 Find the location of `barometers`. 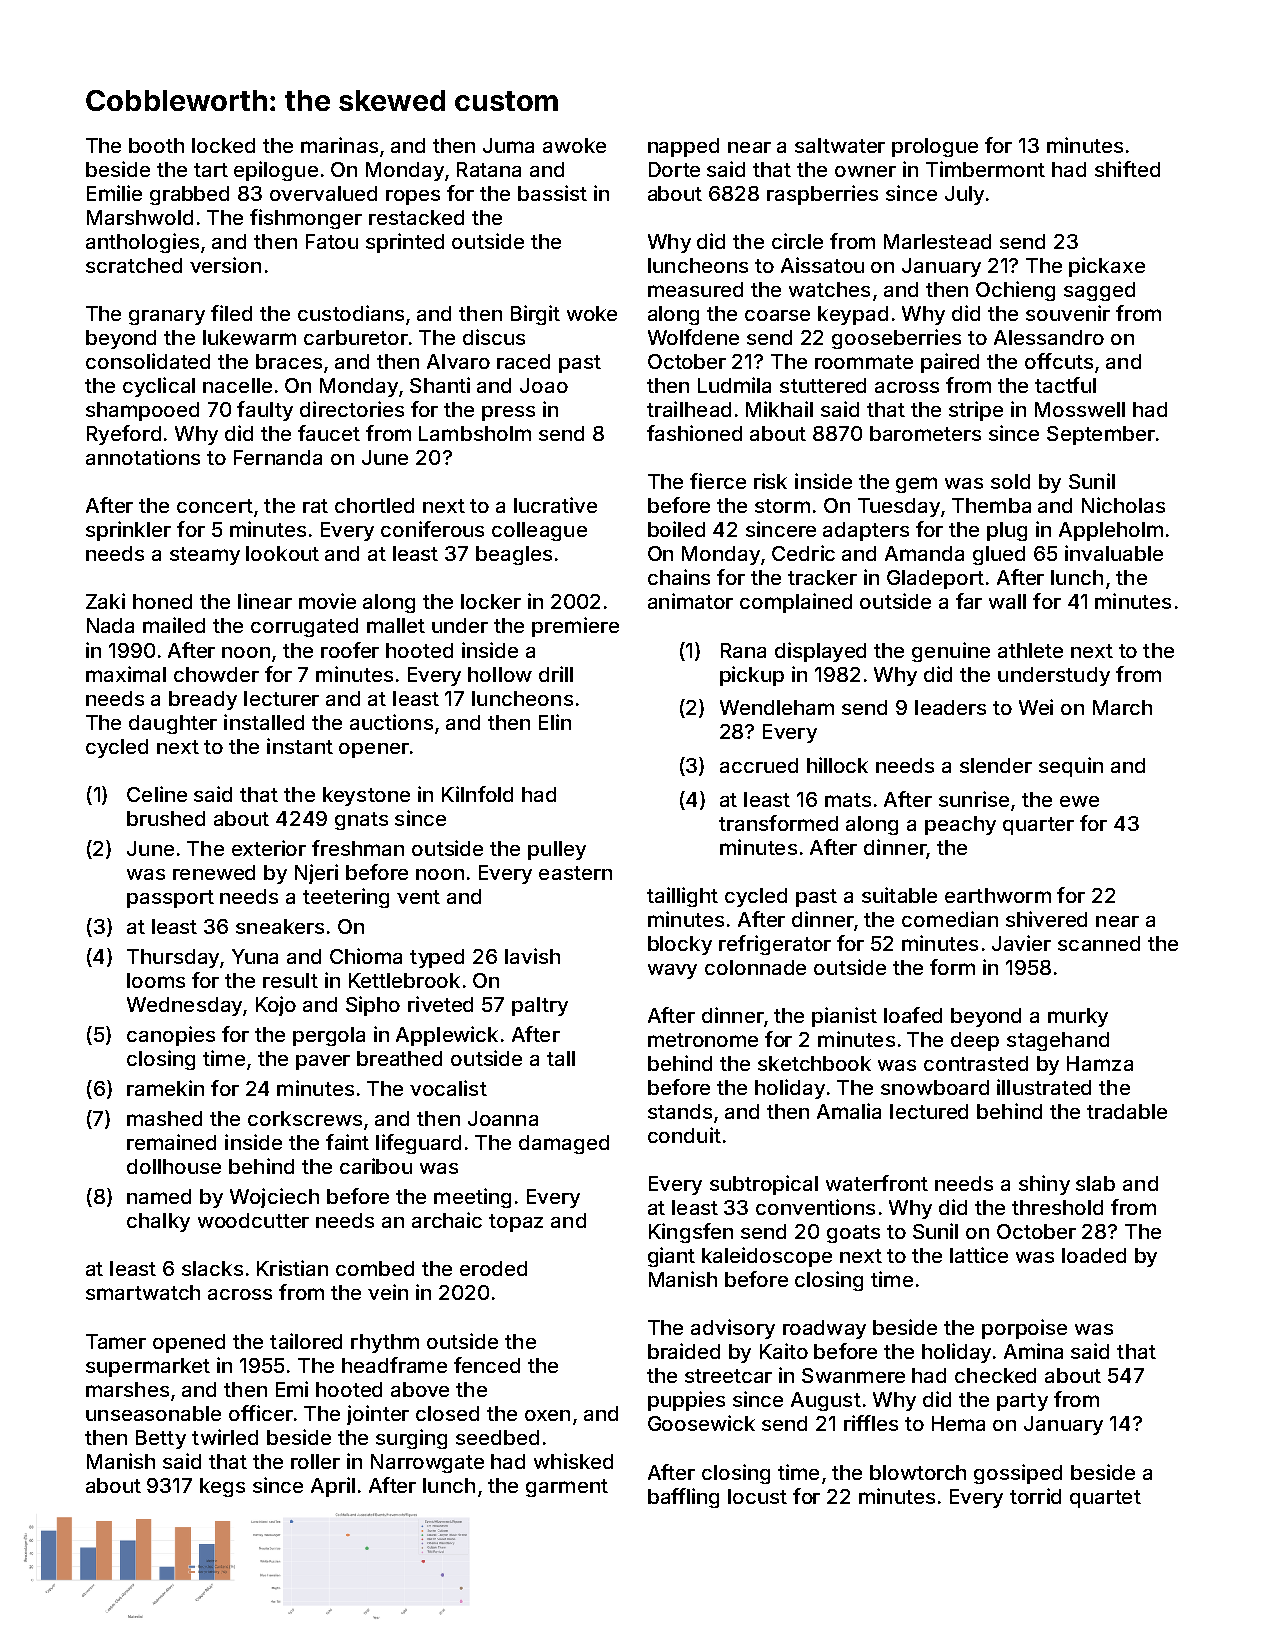

barometers is located at coordinates (925, 433).
